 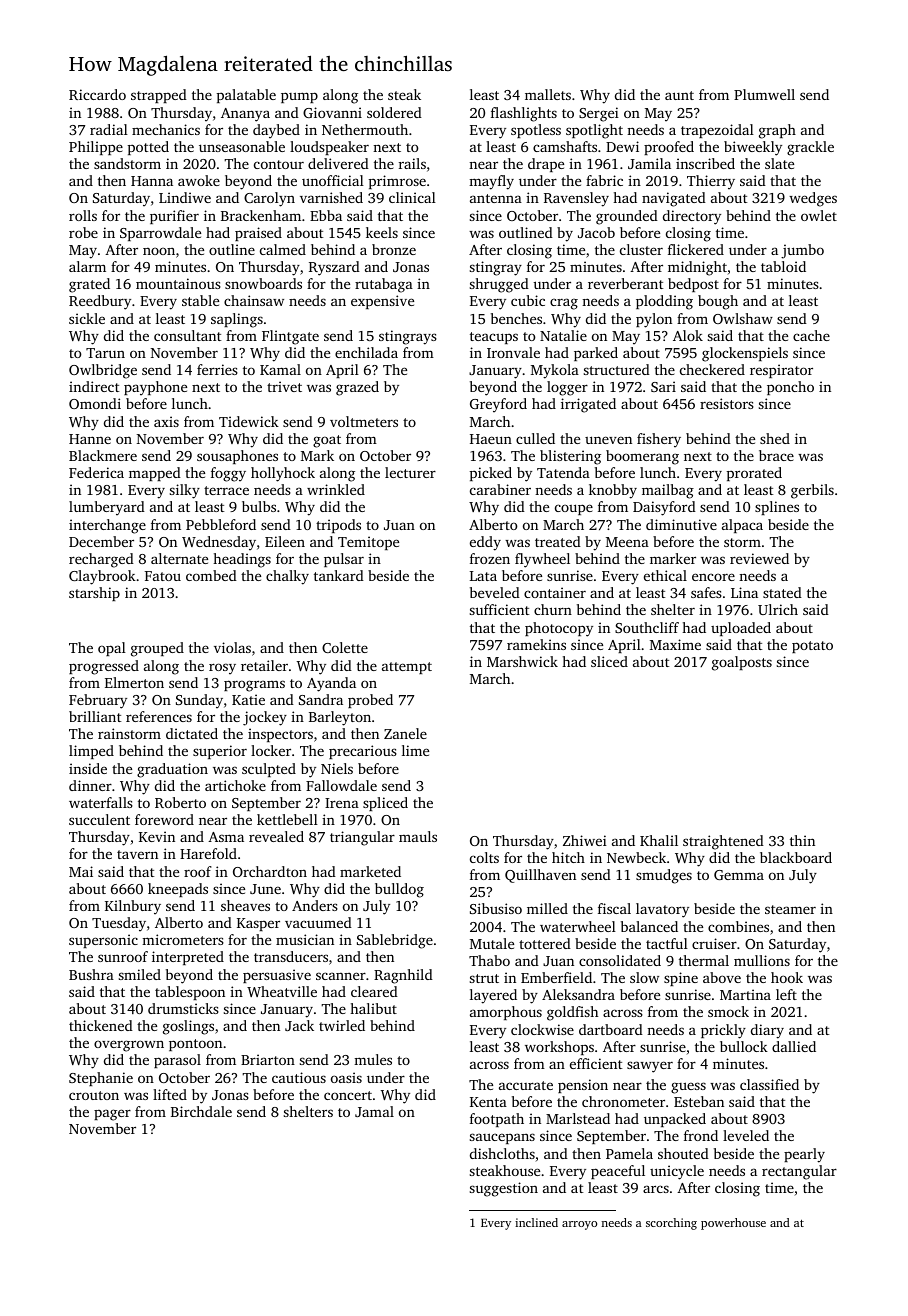 I want to click on clinical, so click(x=412, y=197).
